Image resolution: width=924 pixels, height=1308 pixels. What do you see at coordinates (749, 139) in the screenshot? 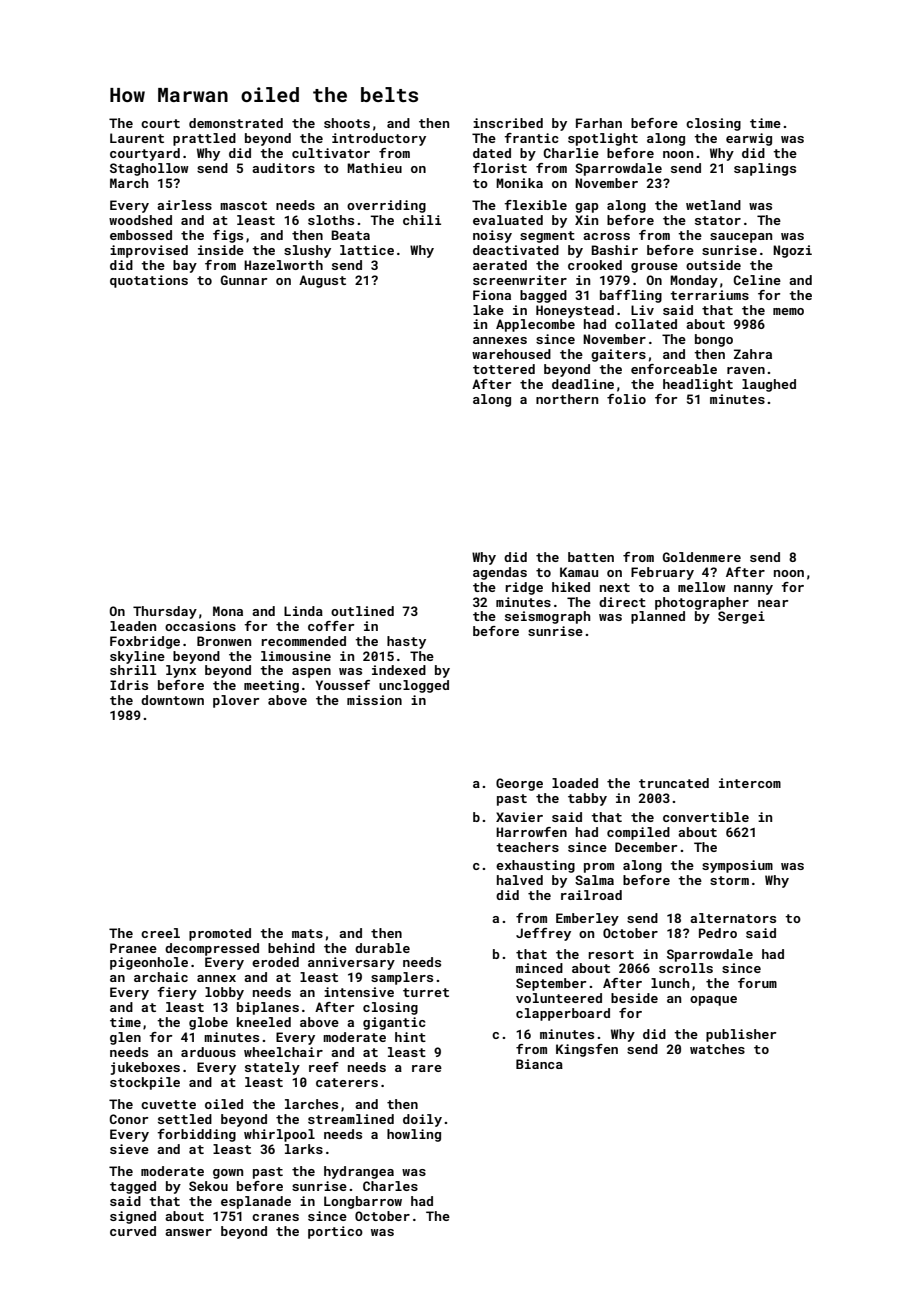
I see `earwig` at bounding box center [749, 139].
